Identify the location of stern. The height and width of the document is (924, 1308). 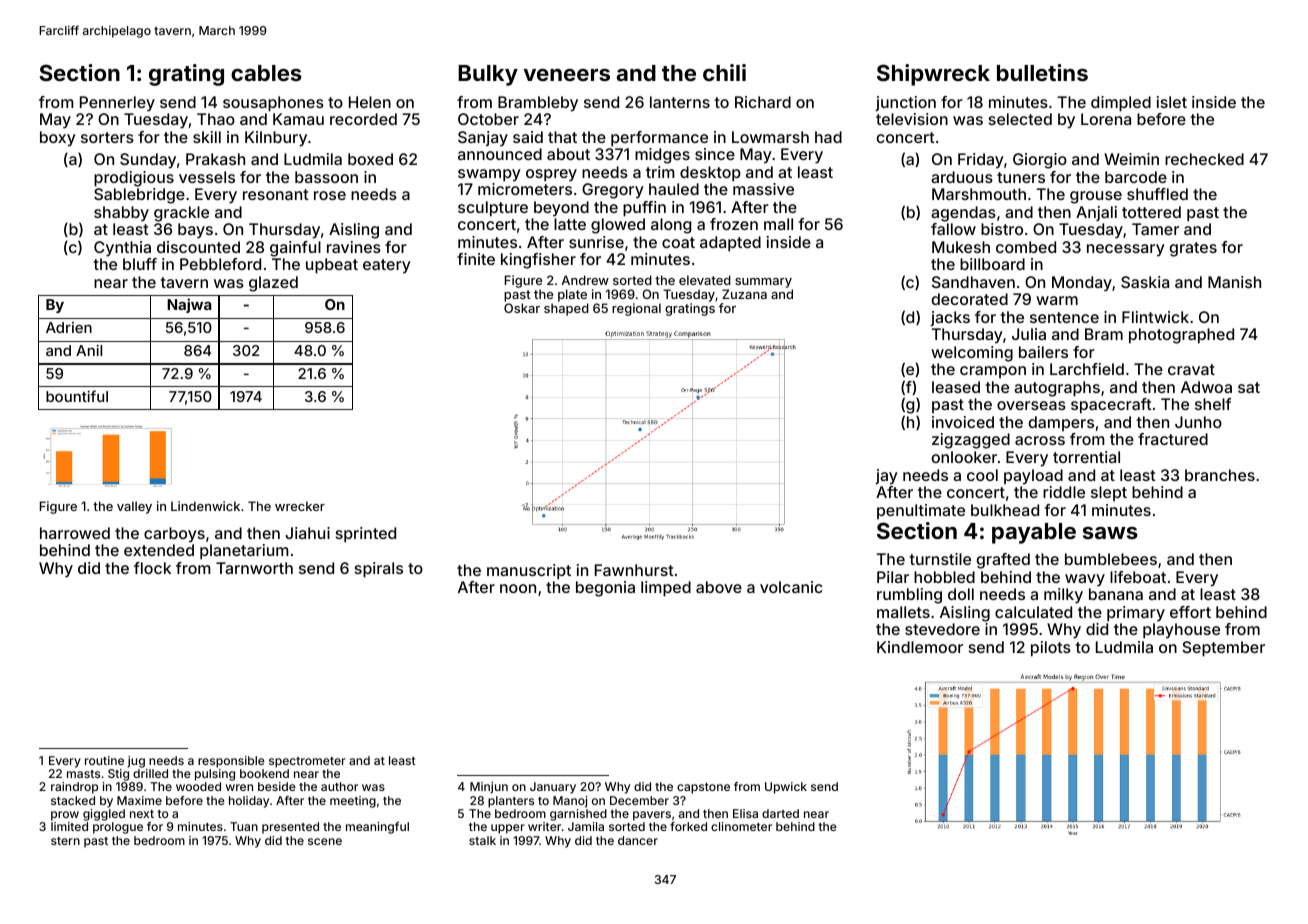
(65, 841).
